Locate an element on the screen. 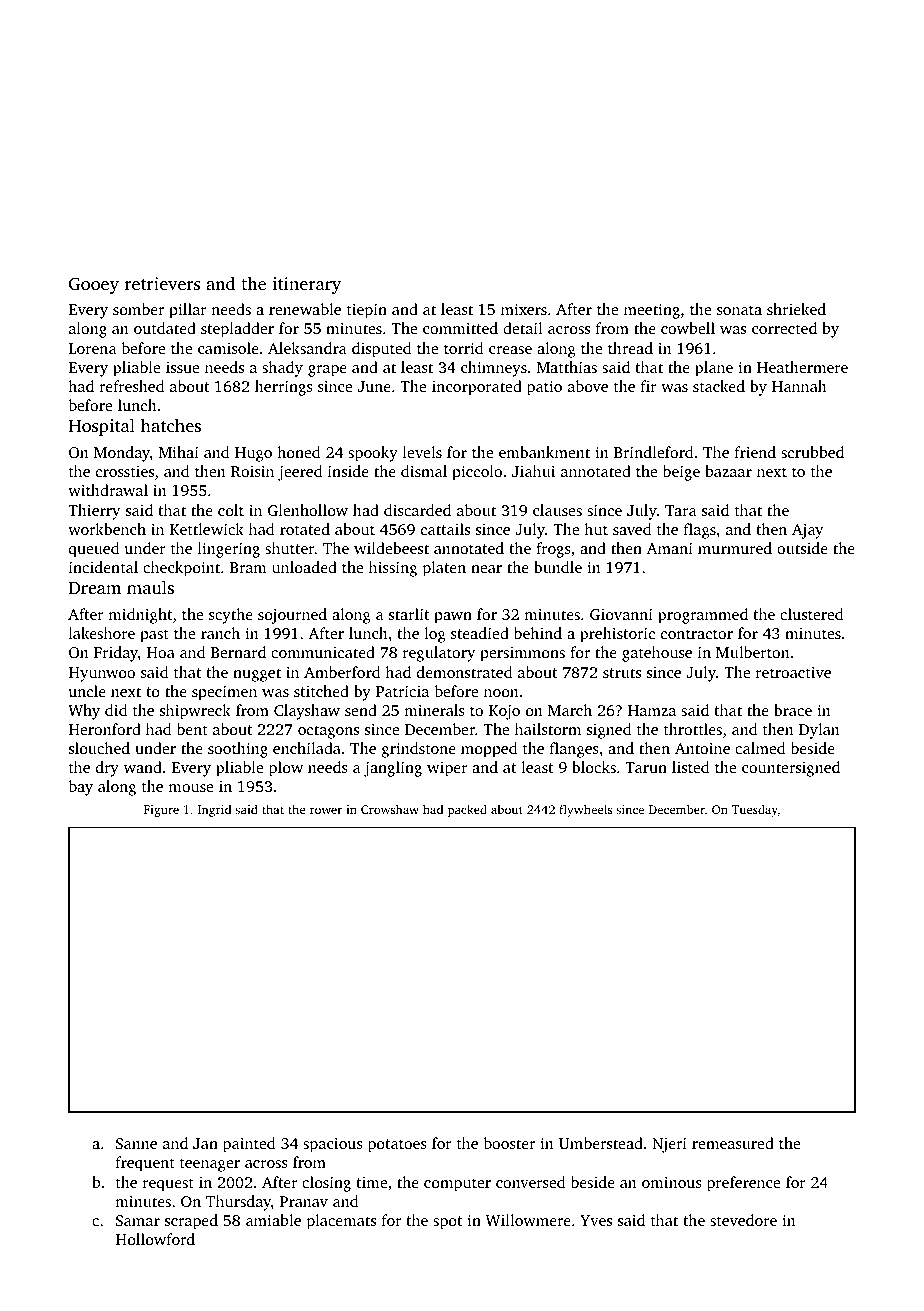  issue is located at coordinates (182, 367).
